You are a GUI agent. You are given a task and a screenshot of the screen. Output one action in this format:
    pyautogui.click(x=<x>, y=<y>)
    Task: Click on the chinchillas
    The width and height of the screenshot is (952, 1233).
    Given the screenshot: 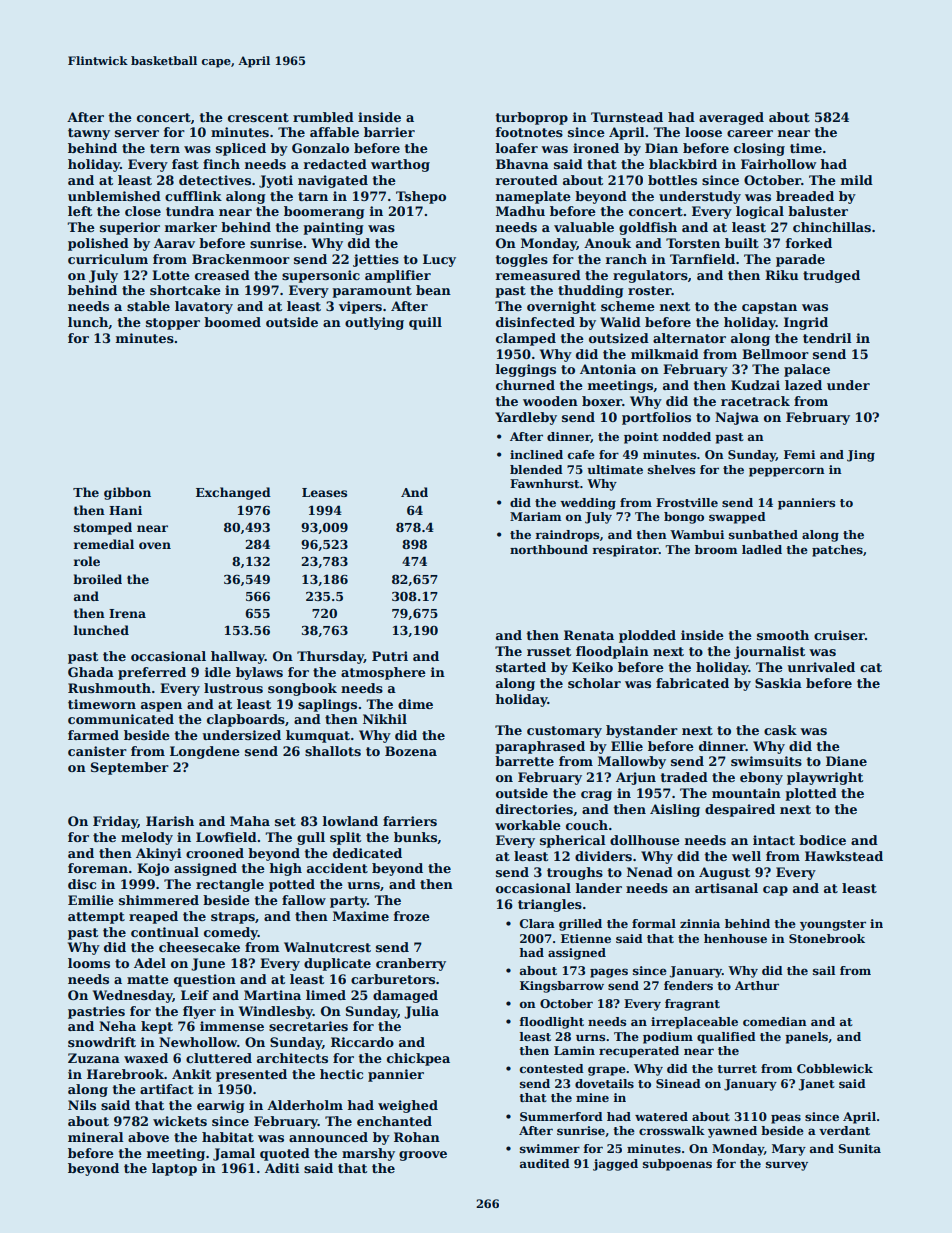 What is the action you would take?
    pyautogui.click(x=832, y=227)
